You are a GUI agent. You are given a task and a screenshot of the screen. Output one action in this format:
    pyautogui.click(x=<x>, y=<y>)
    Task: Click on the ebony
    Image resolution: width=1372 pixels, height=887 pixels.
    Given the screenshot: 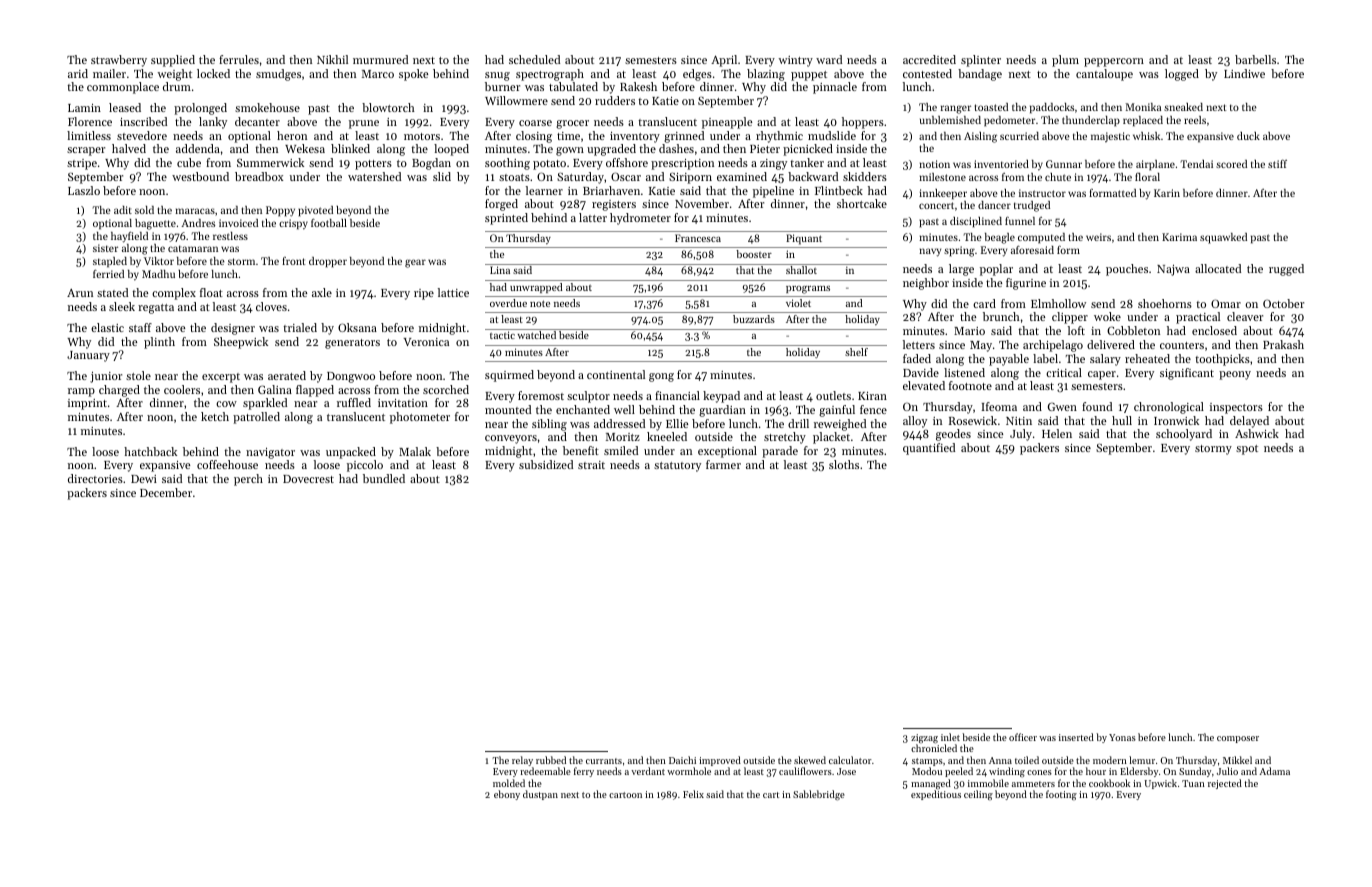 What is the action you would take?
    pyautogui.click(x=507, y=795)
